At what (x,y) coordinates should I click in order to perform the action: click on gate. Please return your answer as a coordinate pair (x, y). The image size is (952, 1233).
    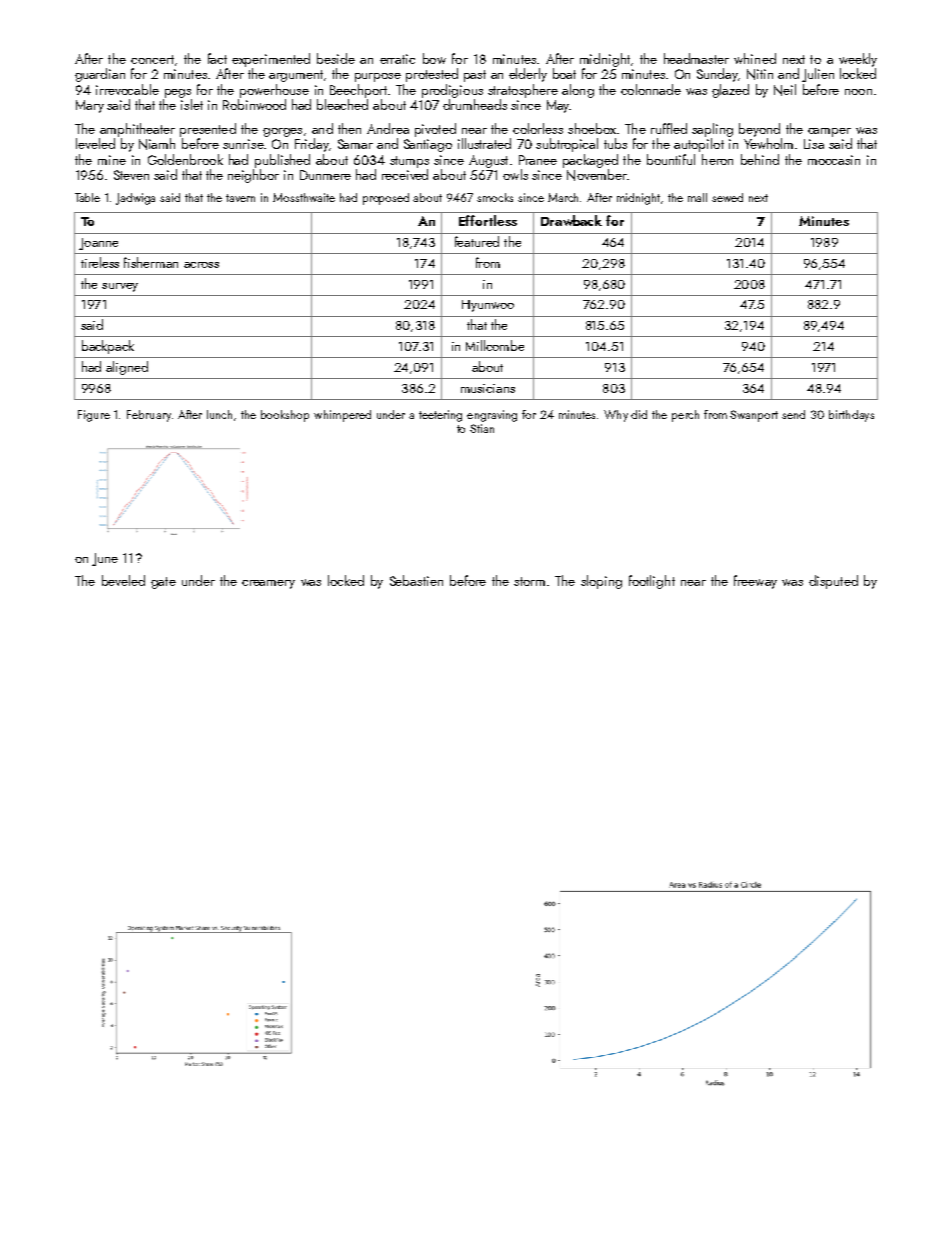
    Looking at the image, I should click on (163, 583).
